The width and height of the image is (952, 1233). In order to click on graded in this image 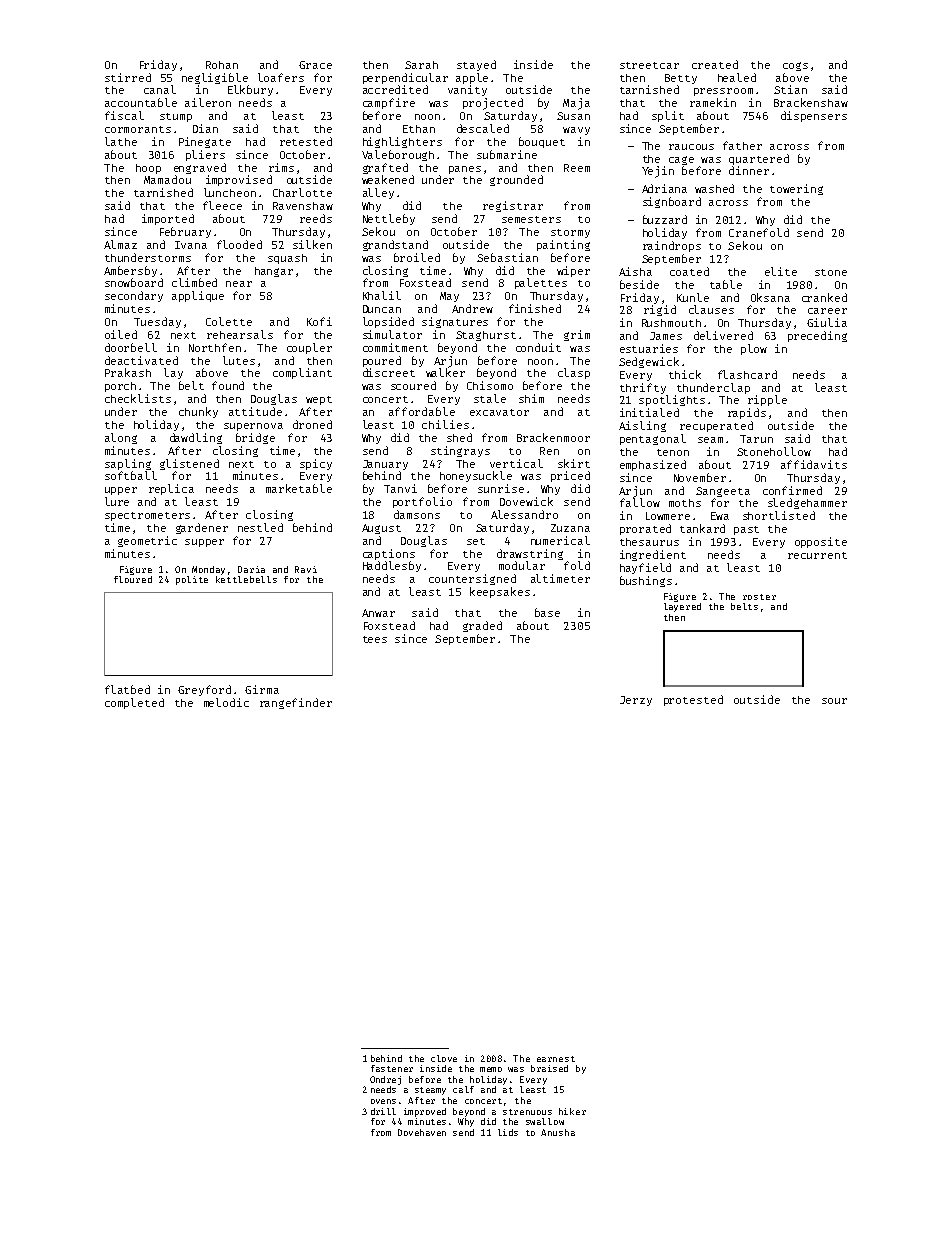, I will do `click(482, 626)`.
